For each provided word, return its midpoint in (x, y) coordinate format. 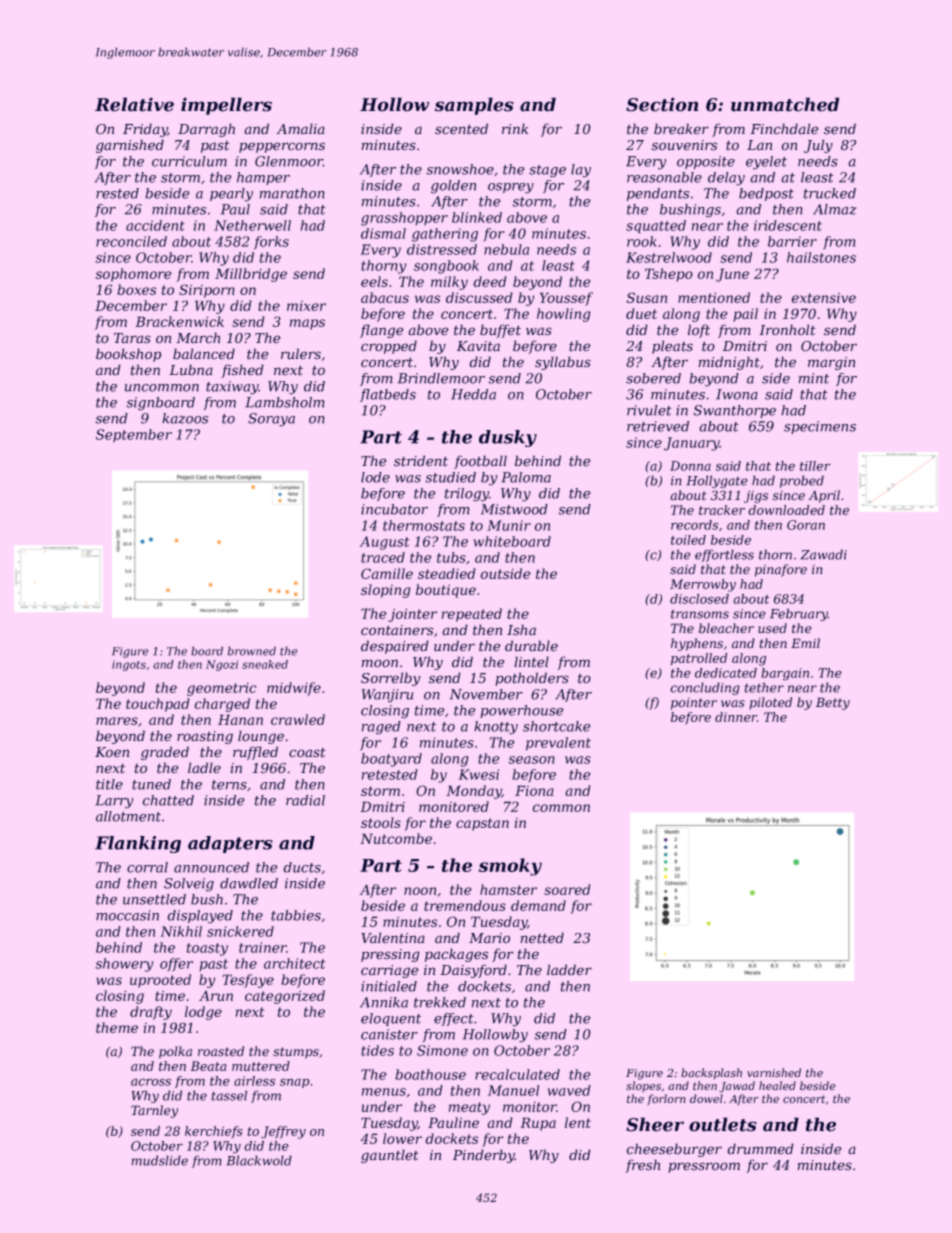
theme (117, 1027)
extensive (824, 298)
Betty (833, 703)
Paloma (526, 477)
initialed (389, 986)
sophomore (134, 275)
